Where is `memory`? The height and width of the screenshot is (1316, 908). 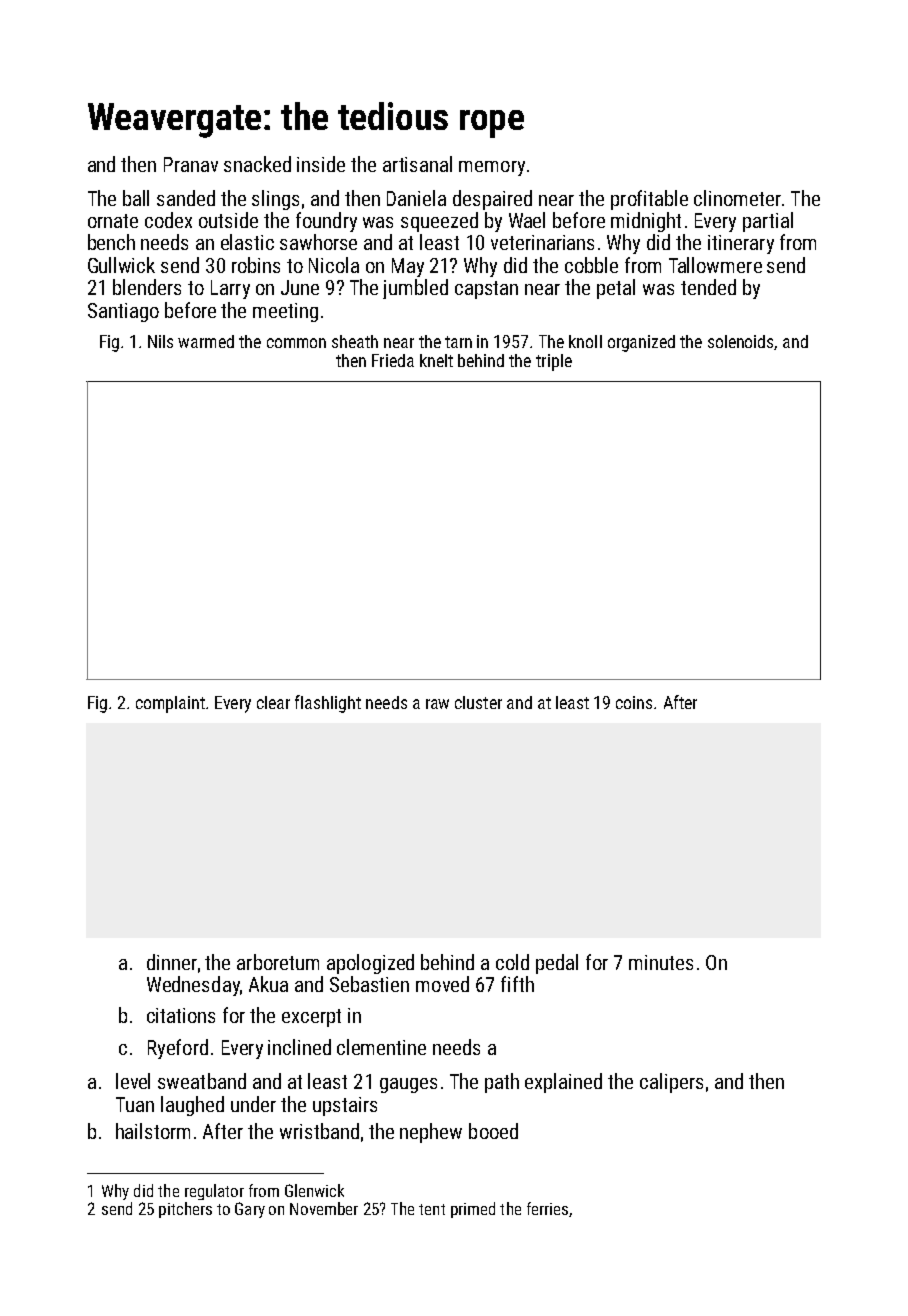
memory is located at coordinates (492, 168).
